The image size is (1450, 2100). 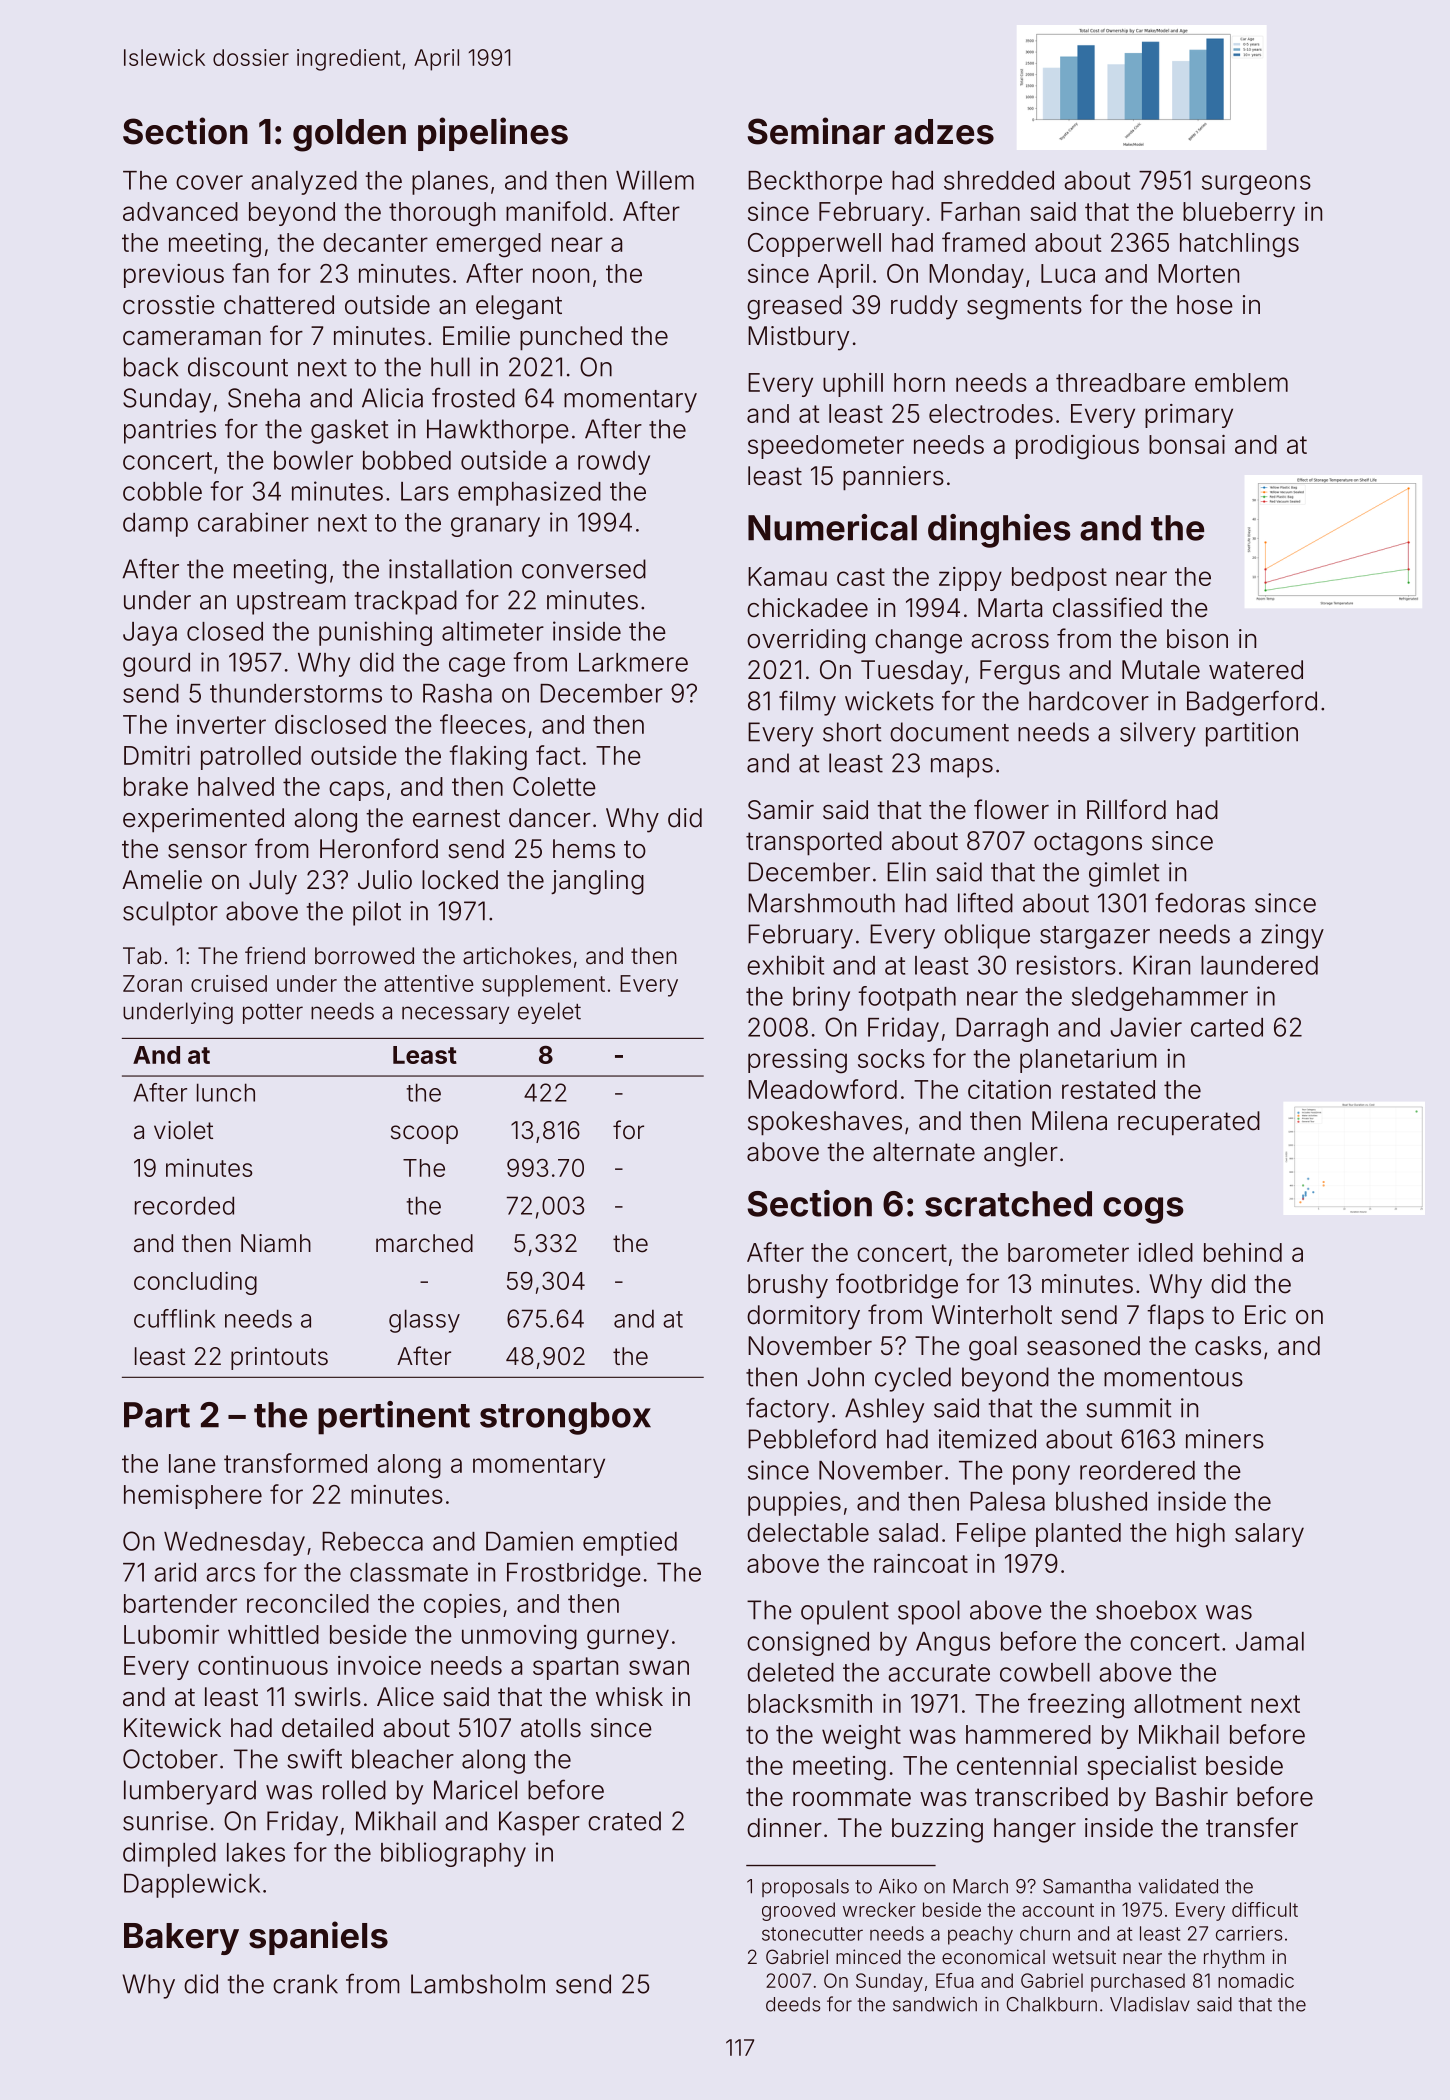 What do you see at coordinates (305, 1984) in the image?
I see `crank` at bounding box center [305, 1984].
